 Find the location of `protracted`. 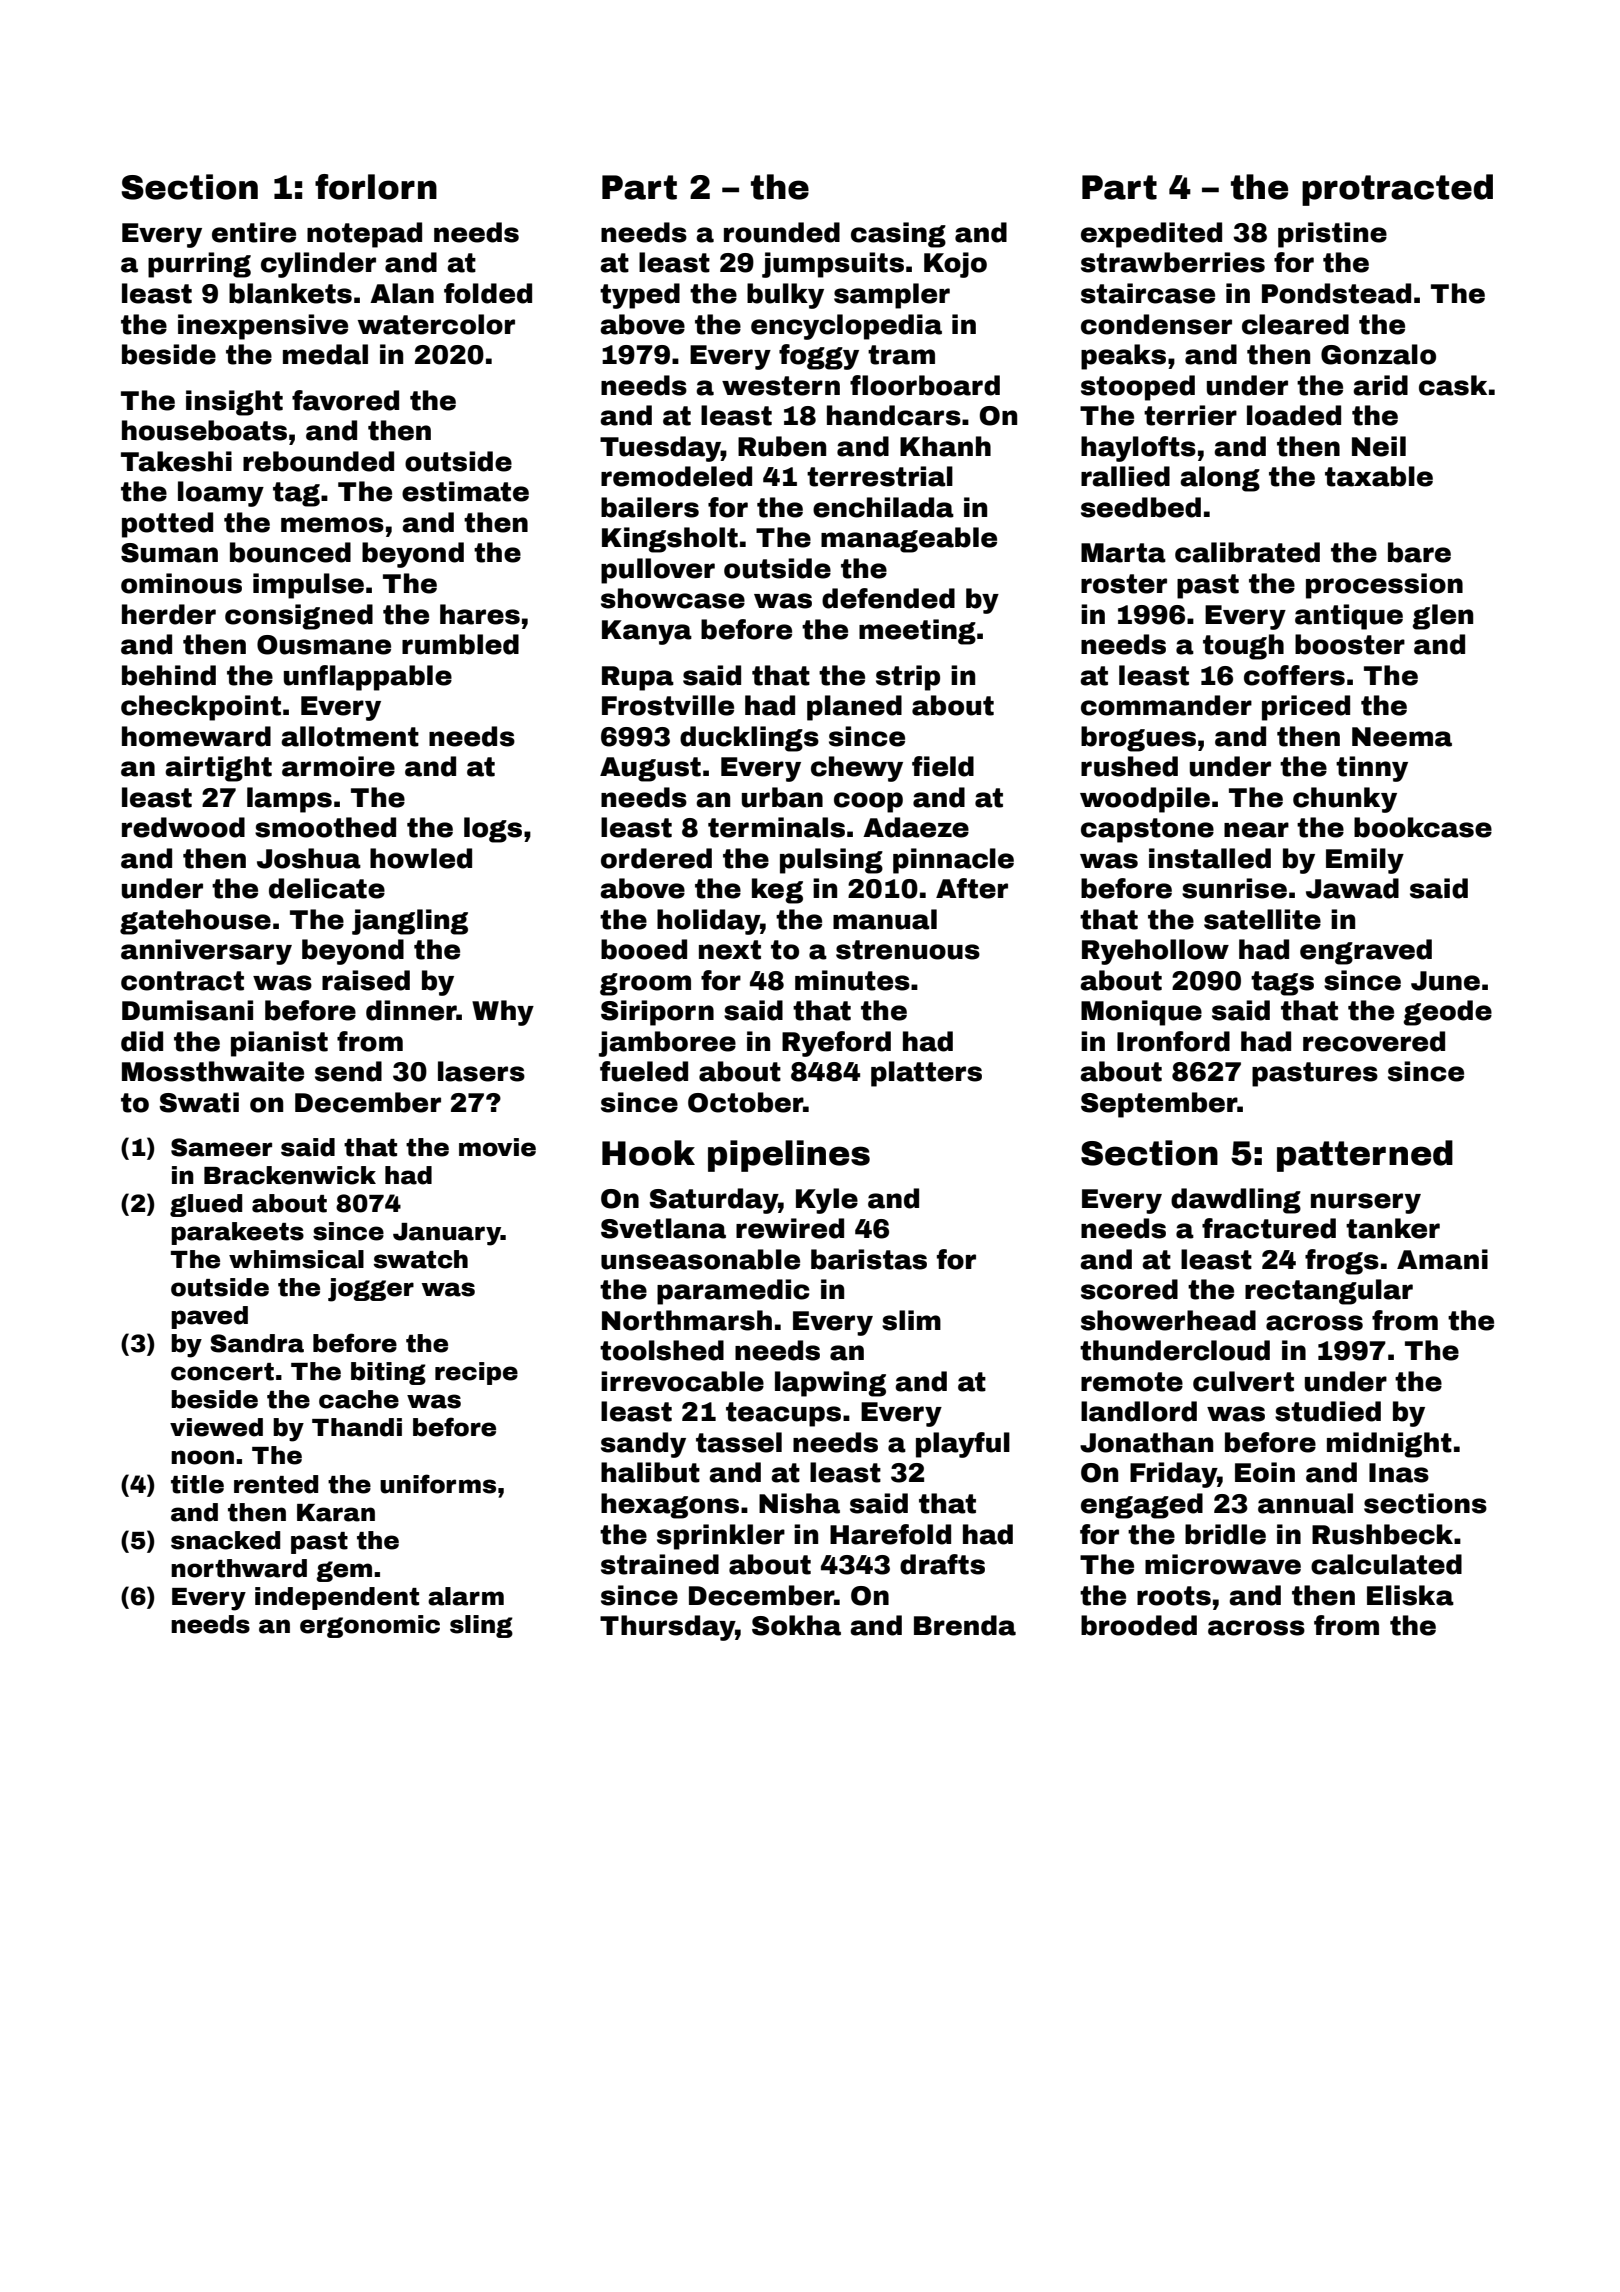

protracted is located at coordinates (1397, 190).
